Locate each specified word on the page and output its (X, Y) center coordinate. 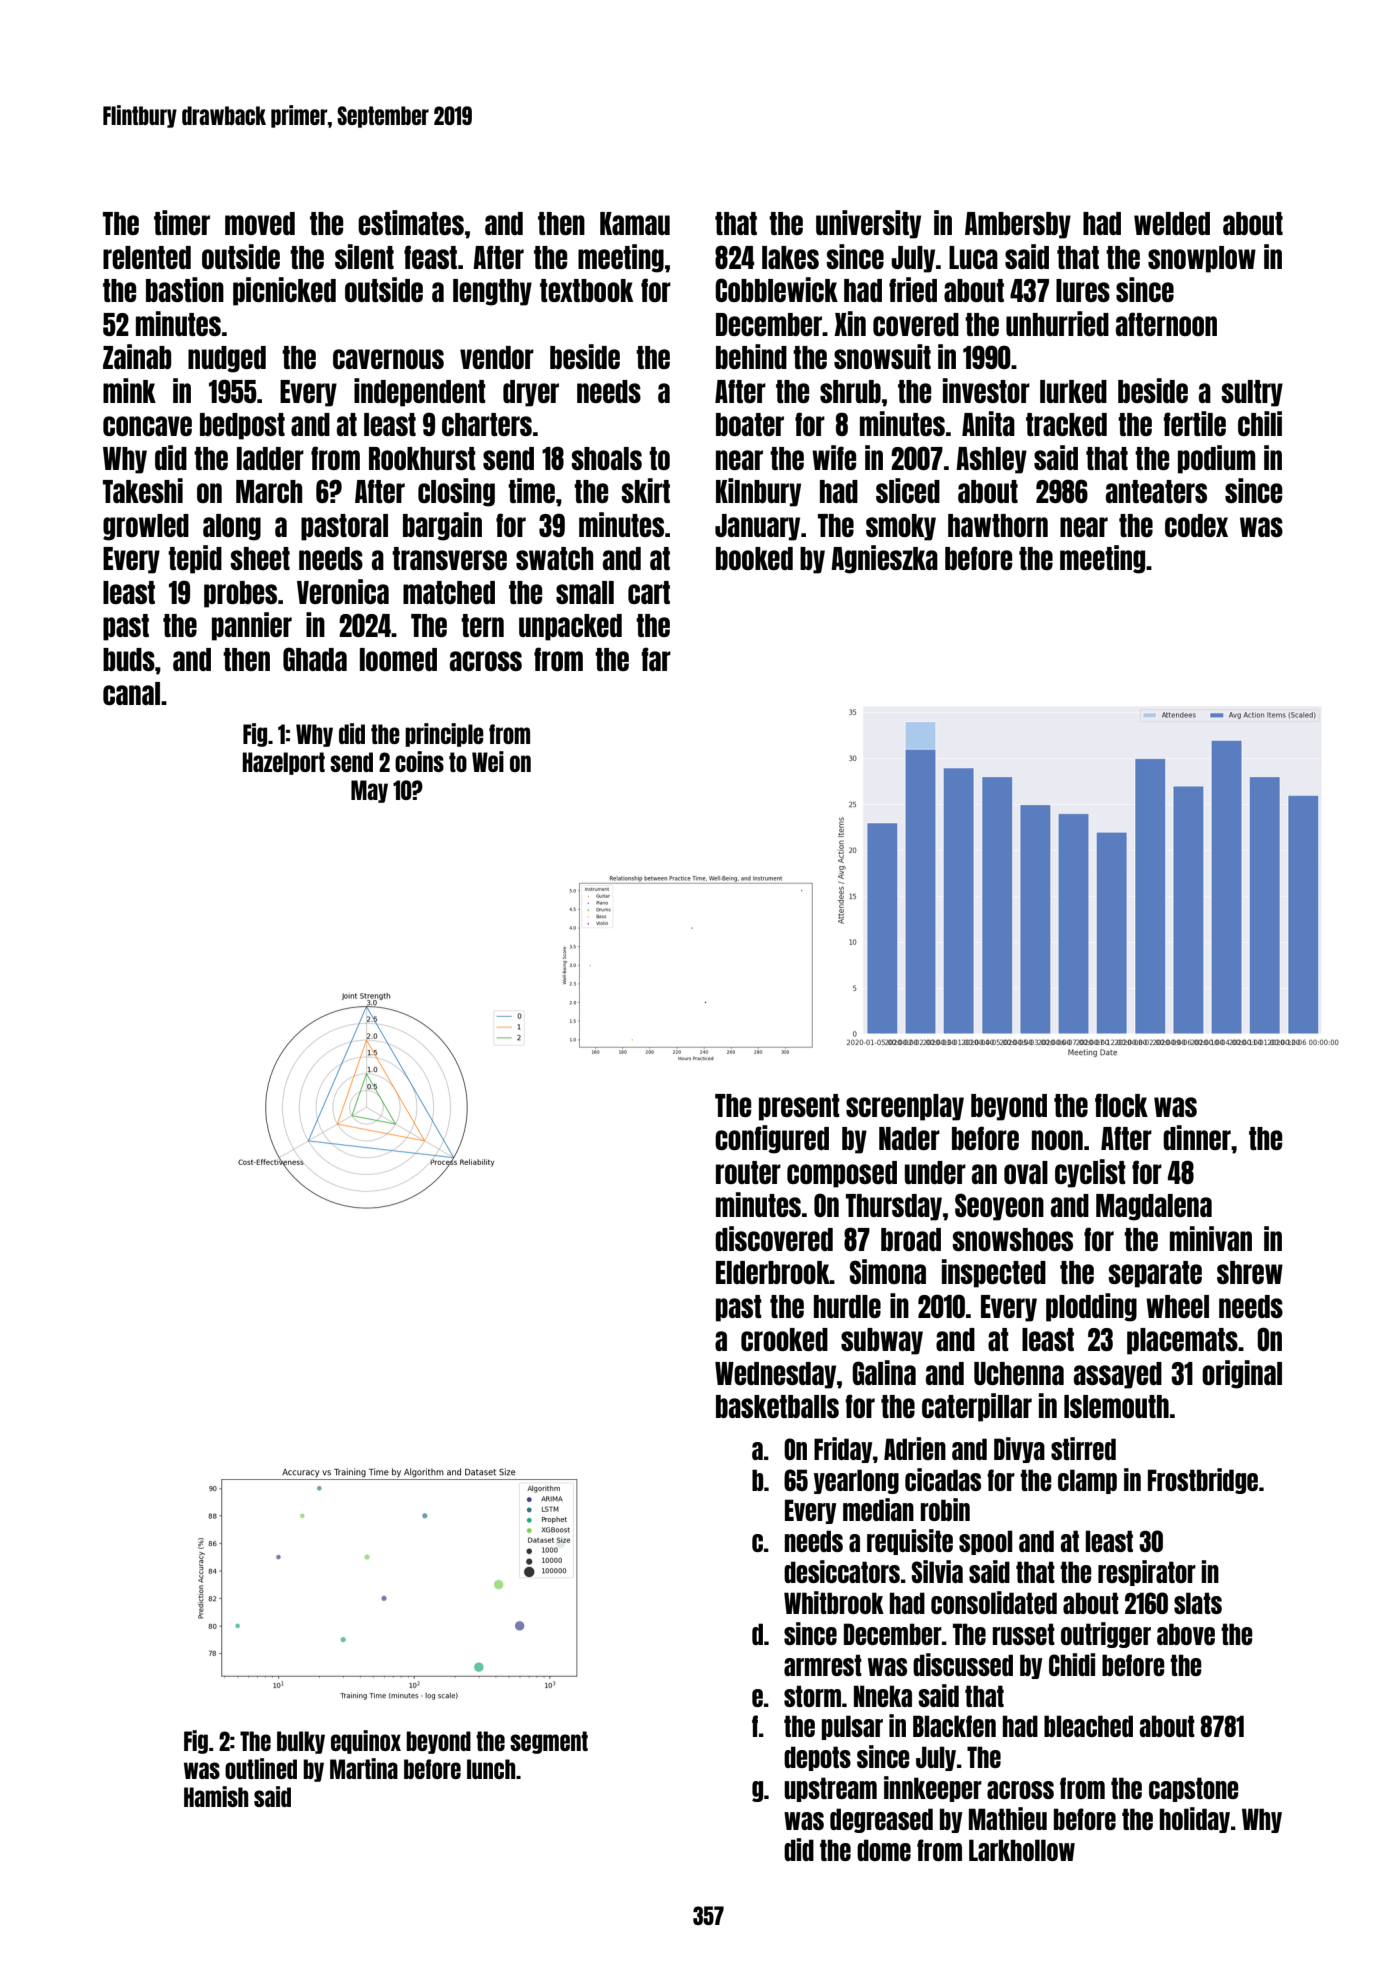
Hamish (216, 1796)
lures (1083, 290)
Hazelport (283, 763)
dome (884, 1850)
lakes (790, 257)
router (748, 1172)
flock (1121, 1105)
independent (420, 392)
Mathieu (1008, 1818)
